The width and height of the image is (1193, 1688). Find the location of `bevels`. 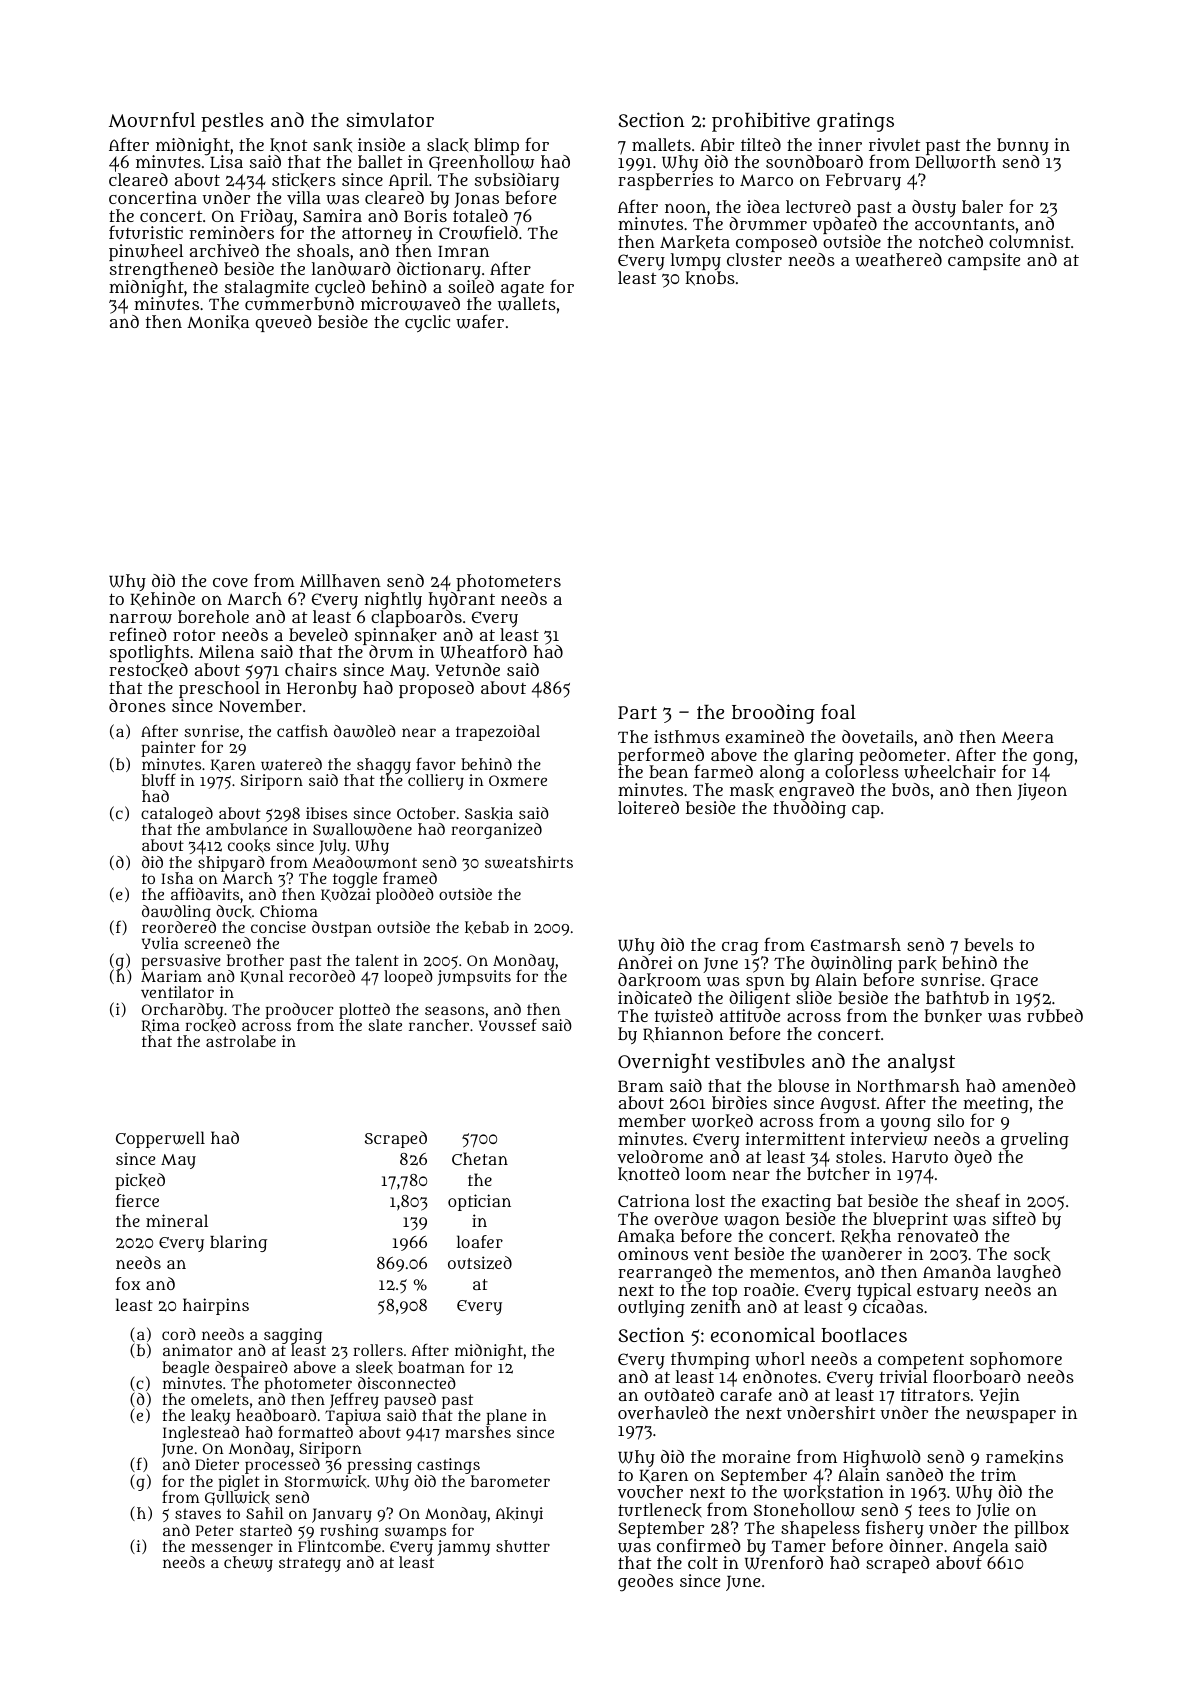

bevels is located at coordinates (988, 944).
